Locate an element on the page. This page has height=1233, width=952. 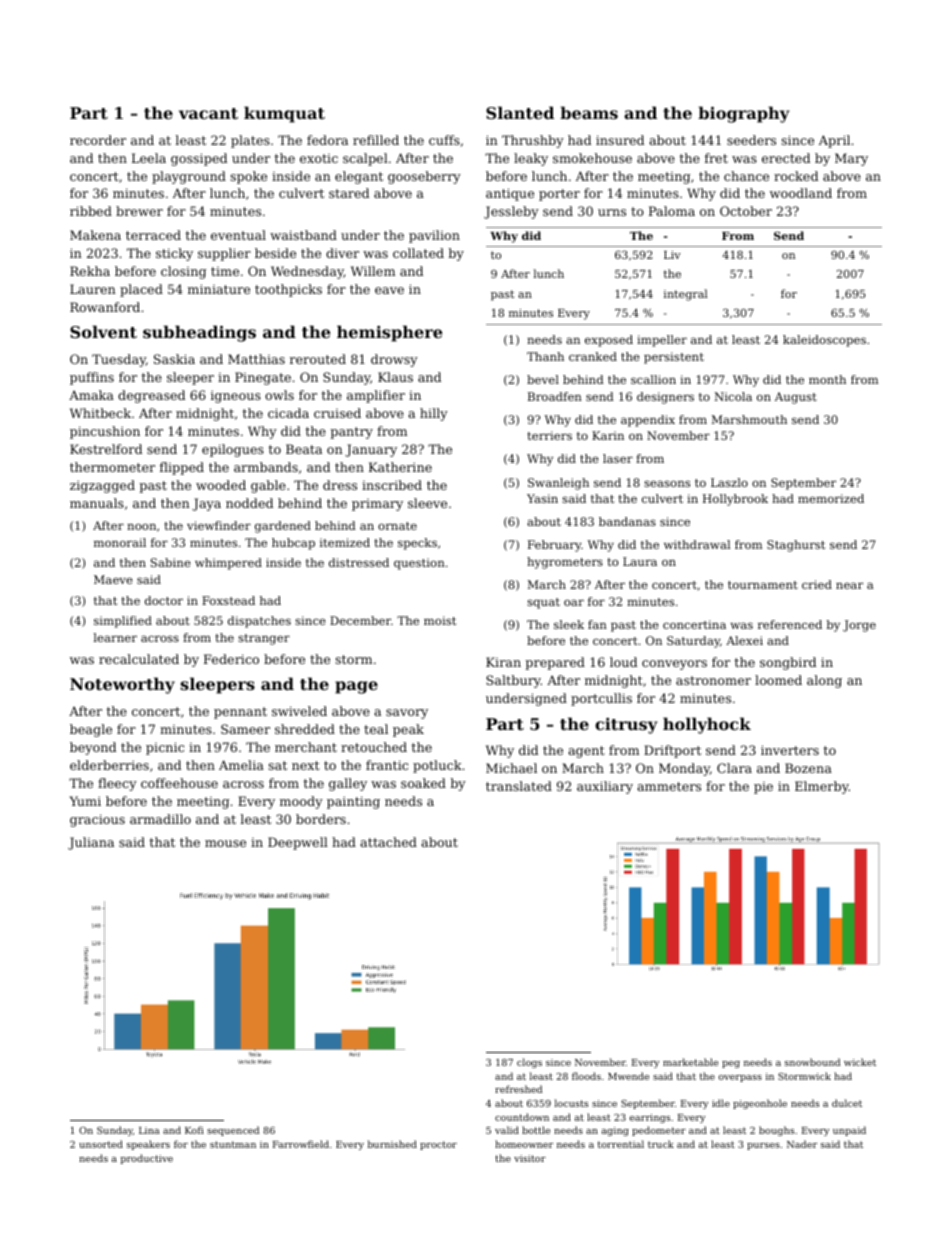
attached is located at coordinates (388, 842).
